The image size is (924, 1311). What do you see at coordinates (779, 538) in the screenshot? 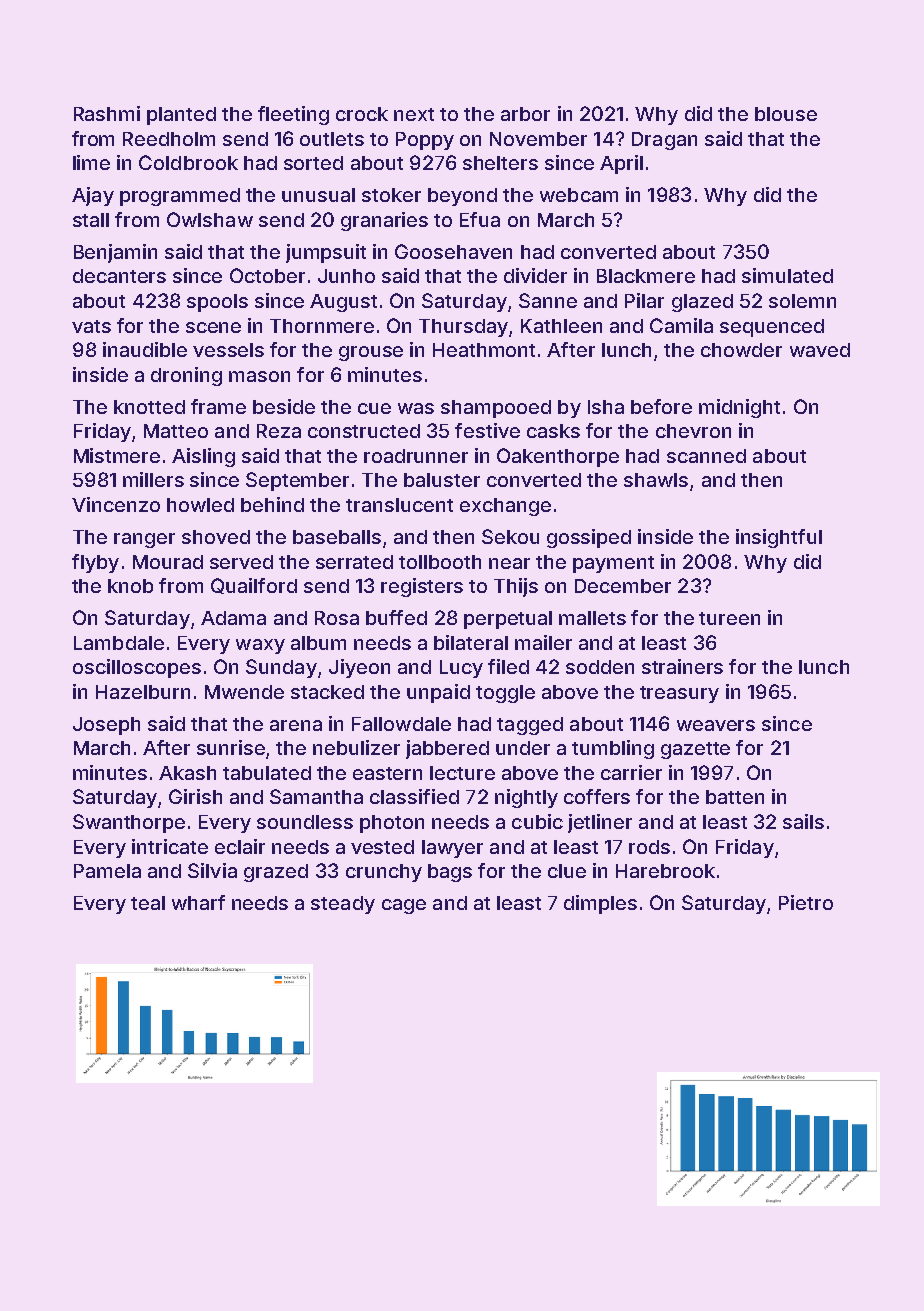
I see `insightful` at bounding box center [779, 538].
